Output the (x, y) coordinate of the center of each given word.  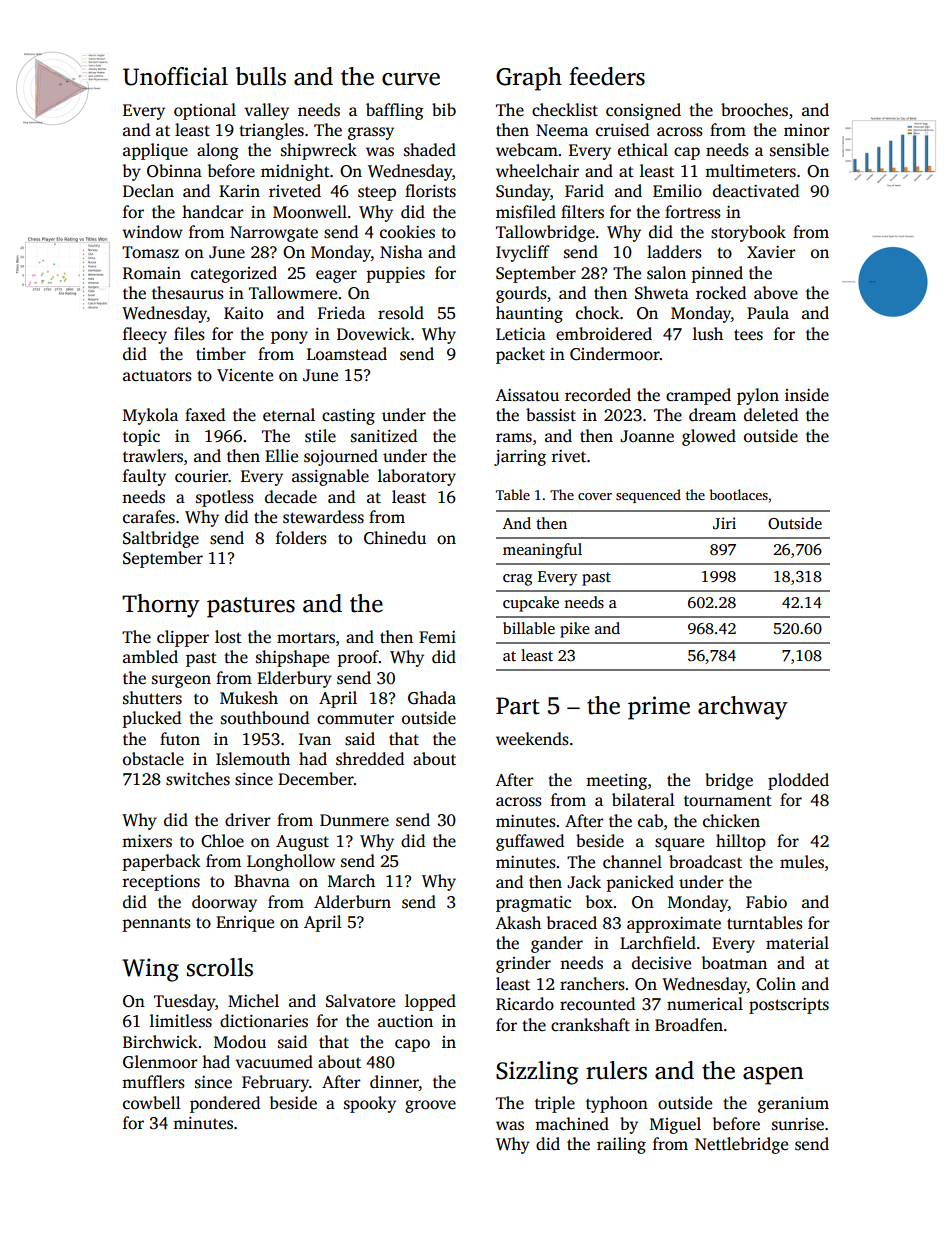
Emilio (677, 191)
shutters (152, 698)
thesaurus (188, 293)
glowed (709, 437)
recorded (598, 395)
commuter (355, 719)
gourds (521, 294)
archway (743, 708)
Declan (148, 191)
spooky (370, 1104)
